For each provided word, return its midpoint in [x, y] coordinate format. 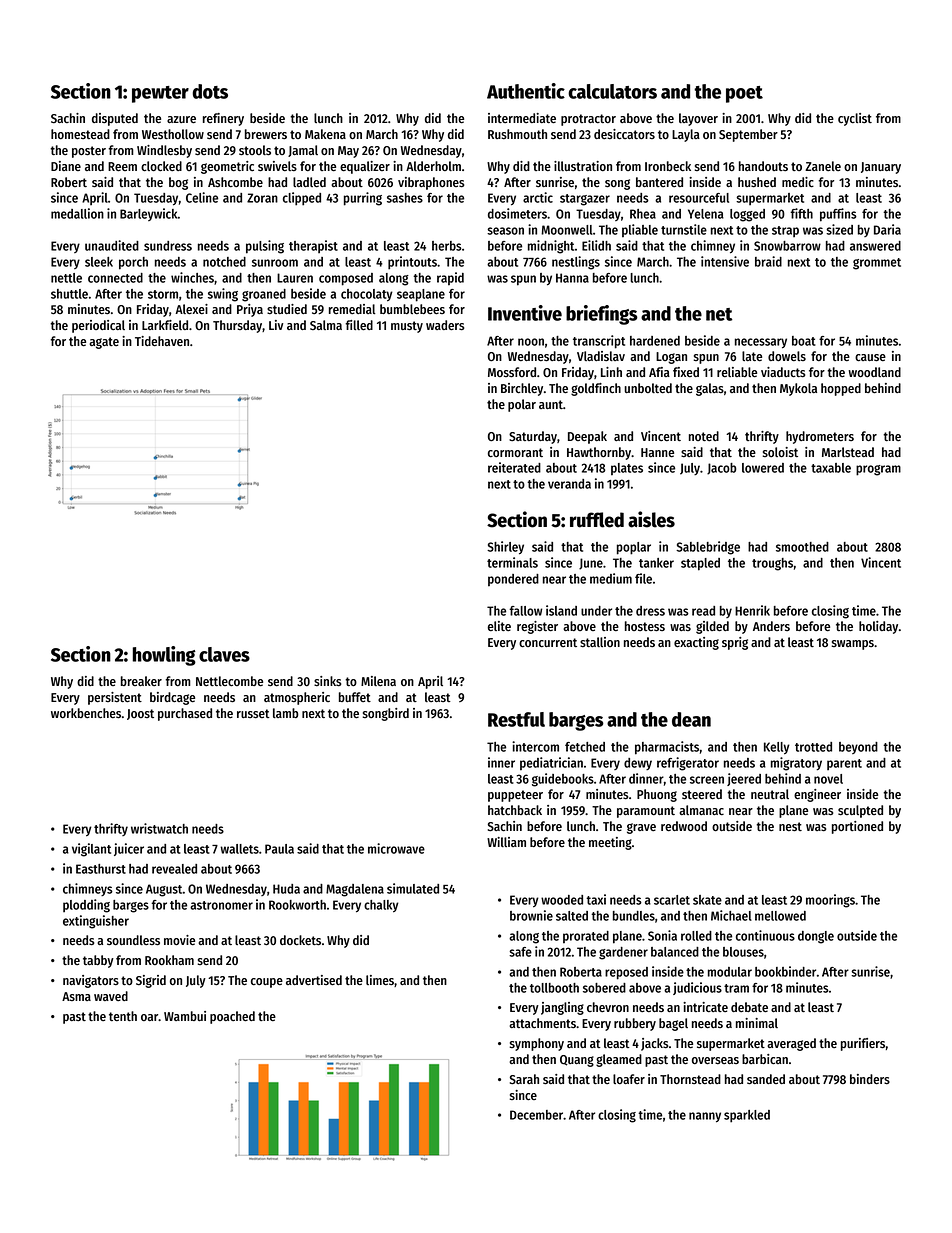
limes [380, 980]
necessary [761, 343]
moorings [830, 901]
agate [104, 343]
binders [870, 1079]
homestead [80, 134]
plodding [86, 906]
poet [744, 94]
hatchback [515, 810]
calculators [612, 91]
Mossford [512, 372]
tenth [123, 1016]
